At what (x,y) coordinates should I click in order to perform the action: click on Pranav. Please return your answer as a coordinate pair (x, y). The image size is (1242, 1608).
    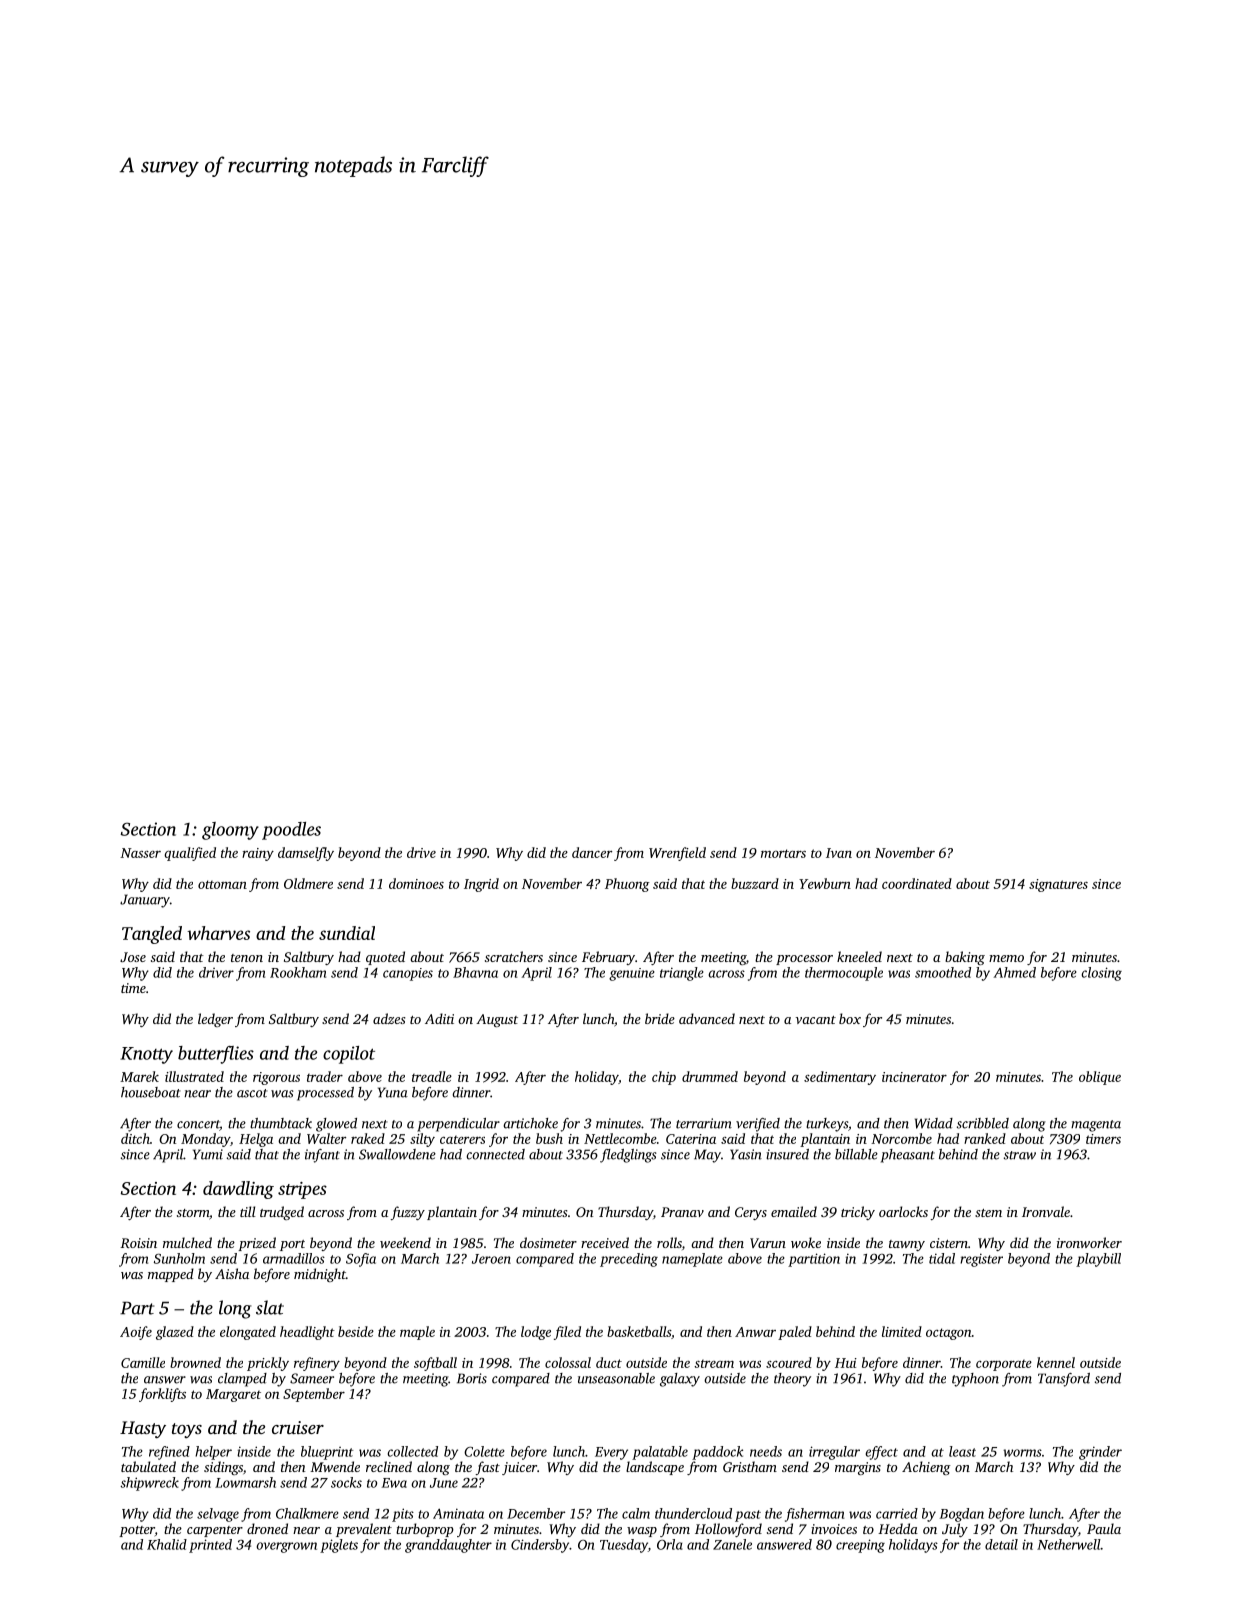
    Looking at the image, I should click on (682, 1212).
